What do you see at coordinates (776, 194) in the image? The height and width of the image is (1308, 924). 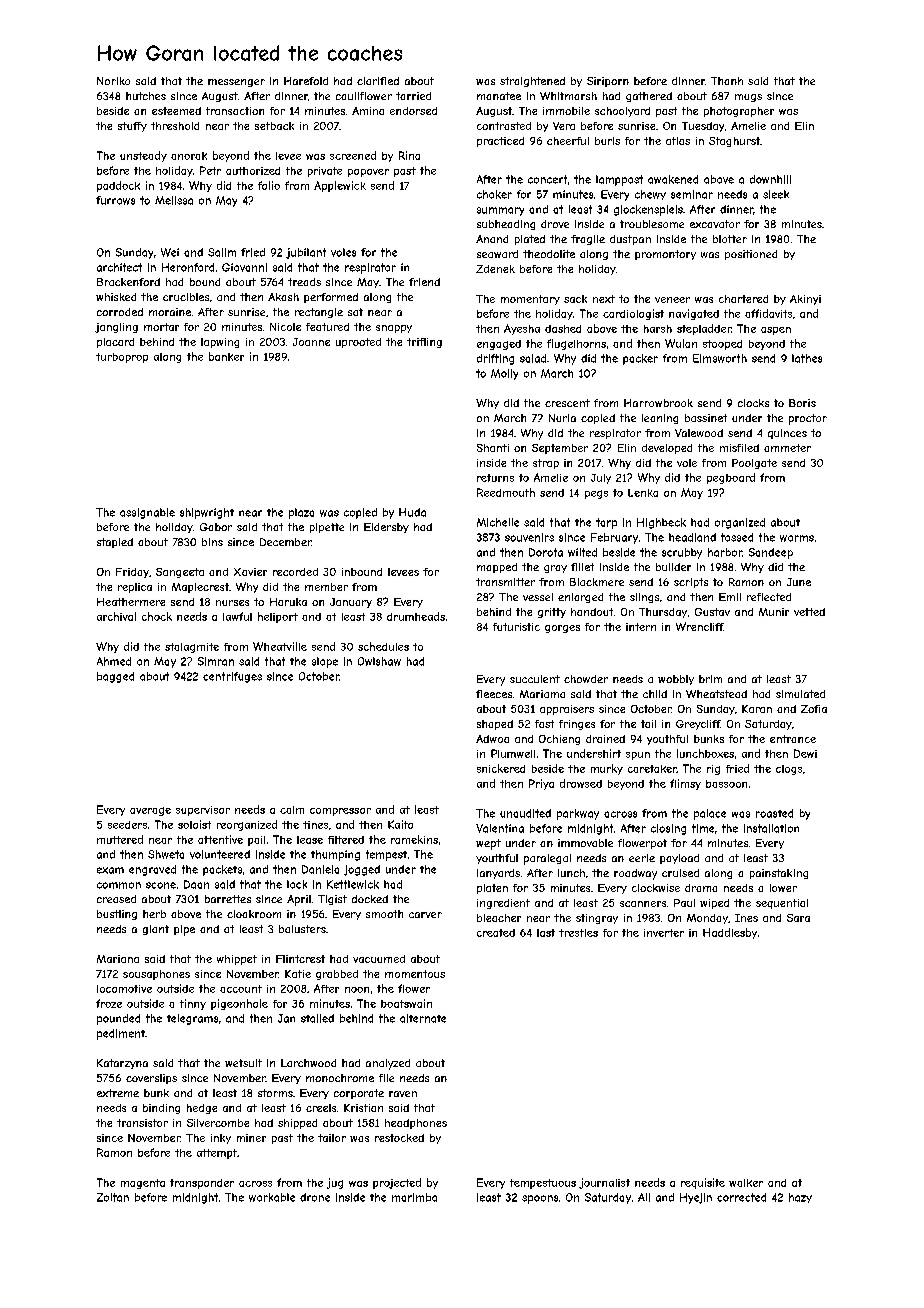 I see `sleek` at bounding box center [776, 194].
